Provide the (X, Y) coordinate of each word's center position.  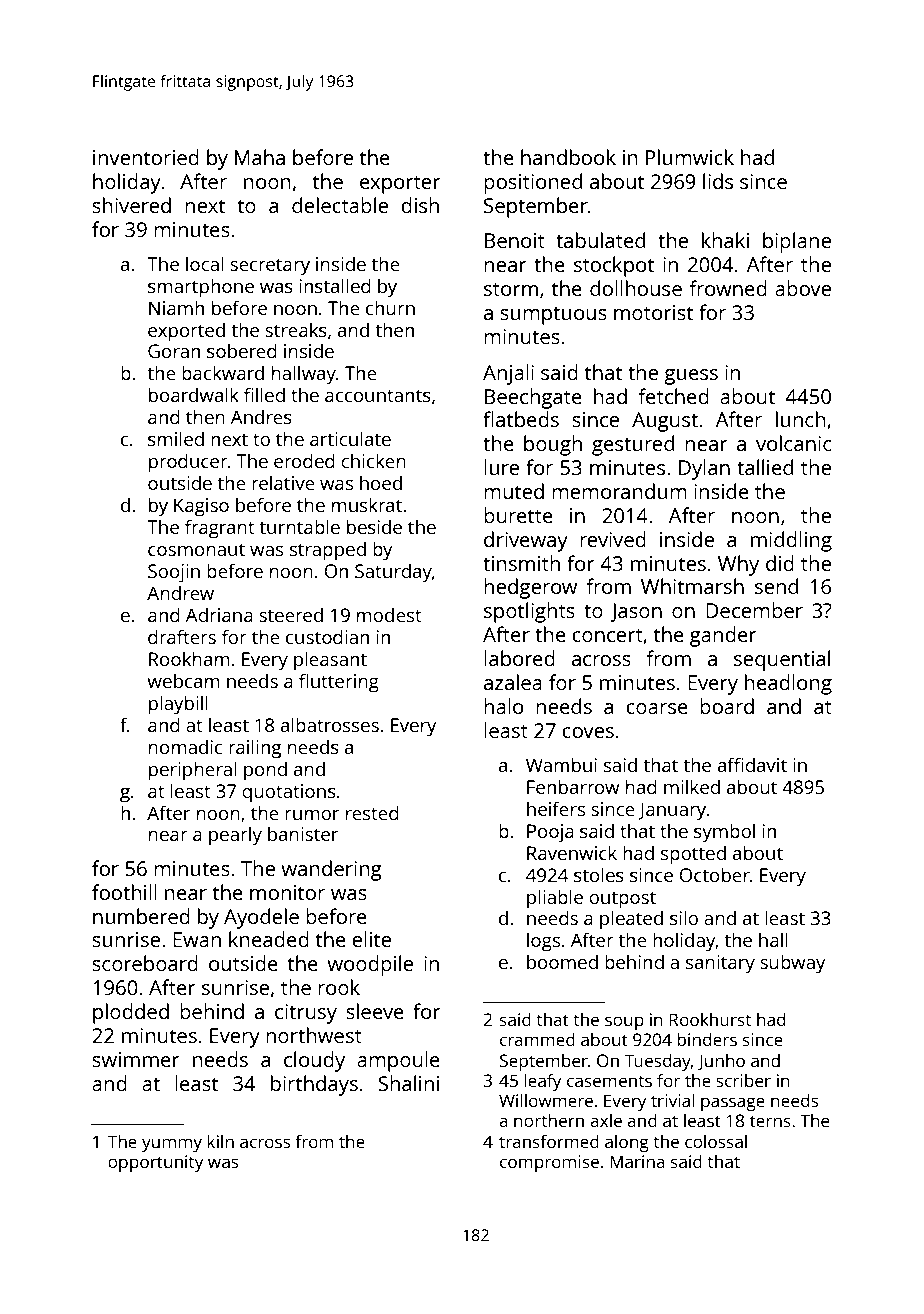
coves (588, 732)
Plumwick (690, 157)
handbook (568, 157)
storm (511, 289)
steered (291, 614)
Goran (174, 351)
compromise (549, 1163)
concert (607, 635)
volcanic (793, 443)
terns (770, 1121)
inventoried (146, 157)
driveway (526, 541)
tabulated (600, 240)
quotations (289, 793)
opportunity (155, 1163)
